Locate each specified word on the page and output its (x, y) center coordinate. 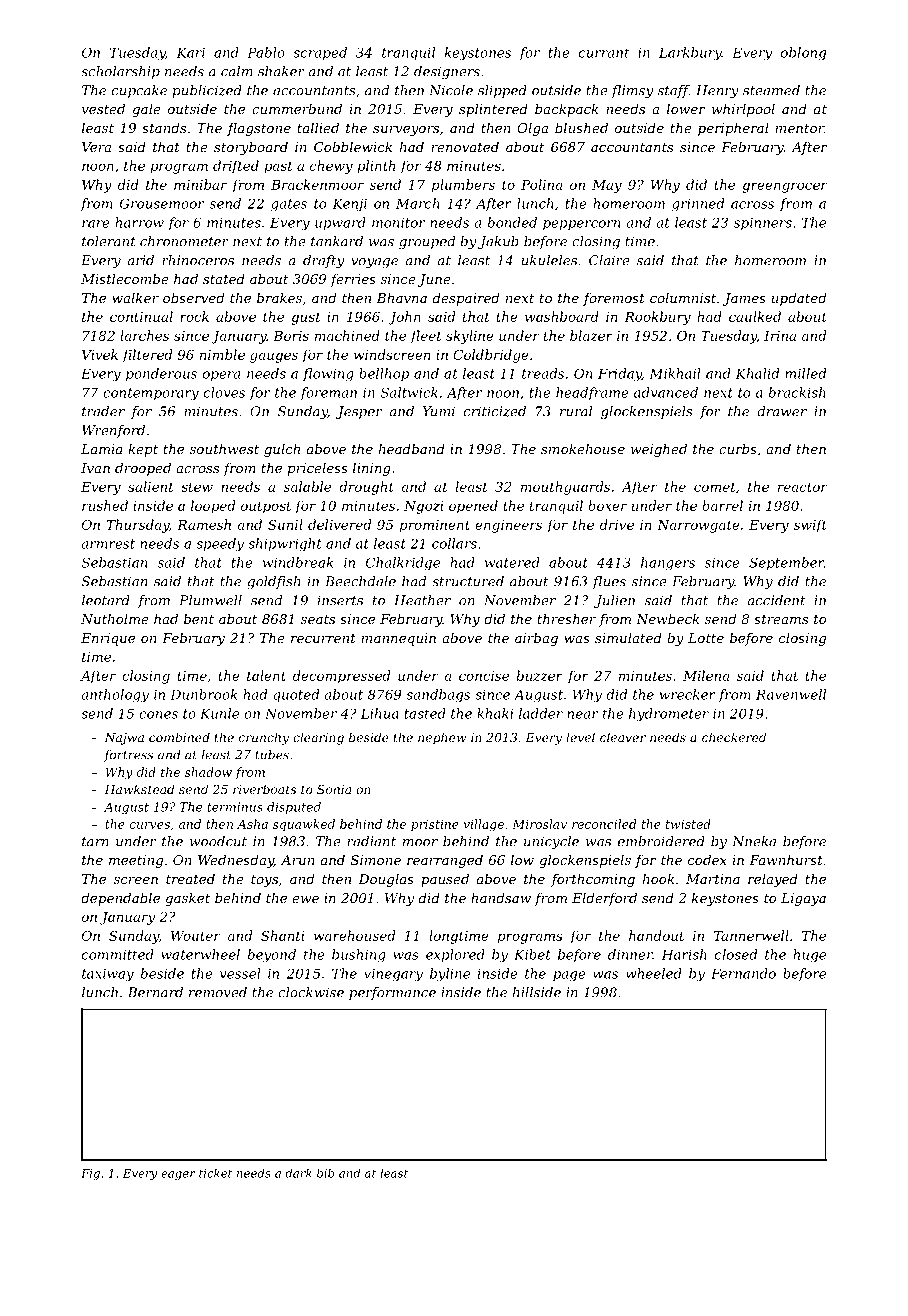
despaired (466, 299)
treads (543, 373)
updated (799, 299)
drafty (323, 261)
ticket (215, 1173)
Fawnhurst (786, 859)
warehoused (354, 935)
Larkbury (690, 53)
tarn (95, 842)
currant (604, 53)
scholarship (120, 72)
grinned (698, 205)
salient (151, 486)
